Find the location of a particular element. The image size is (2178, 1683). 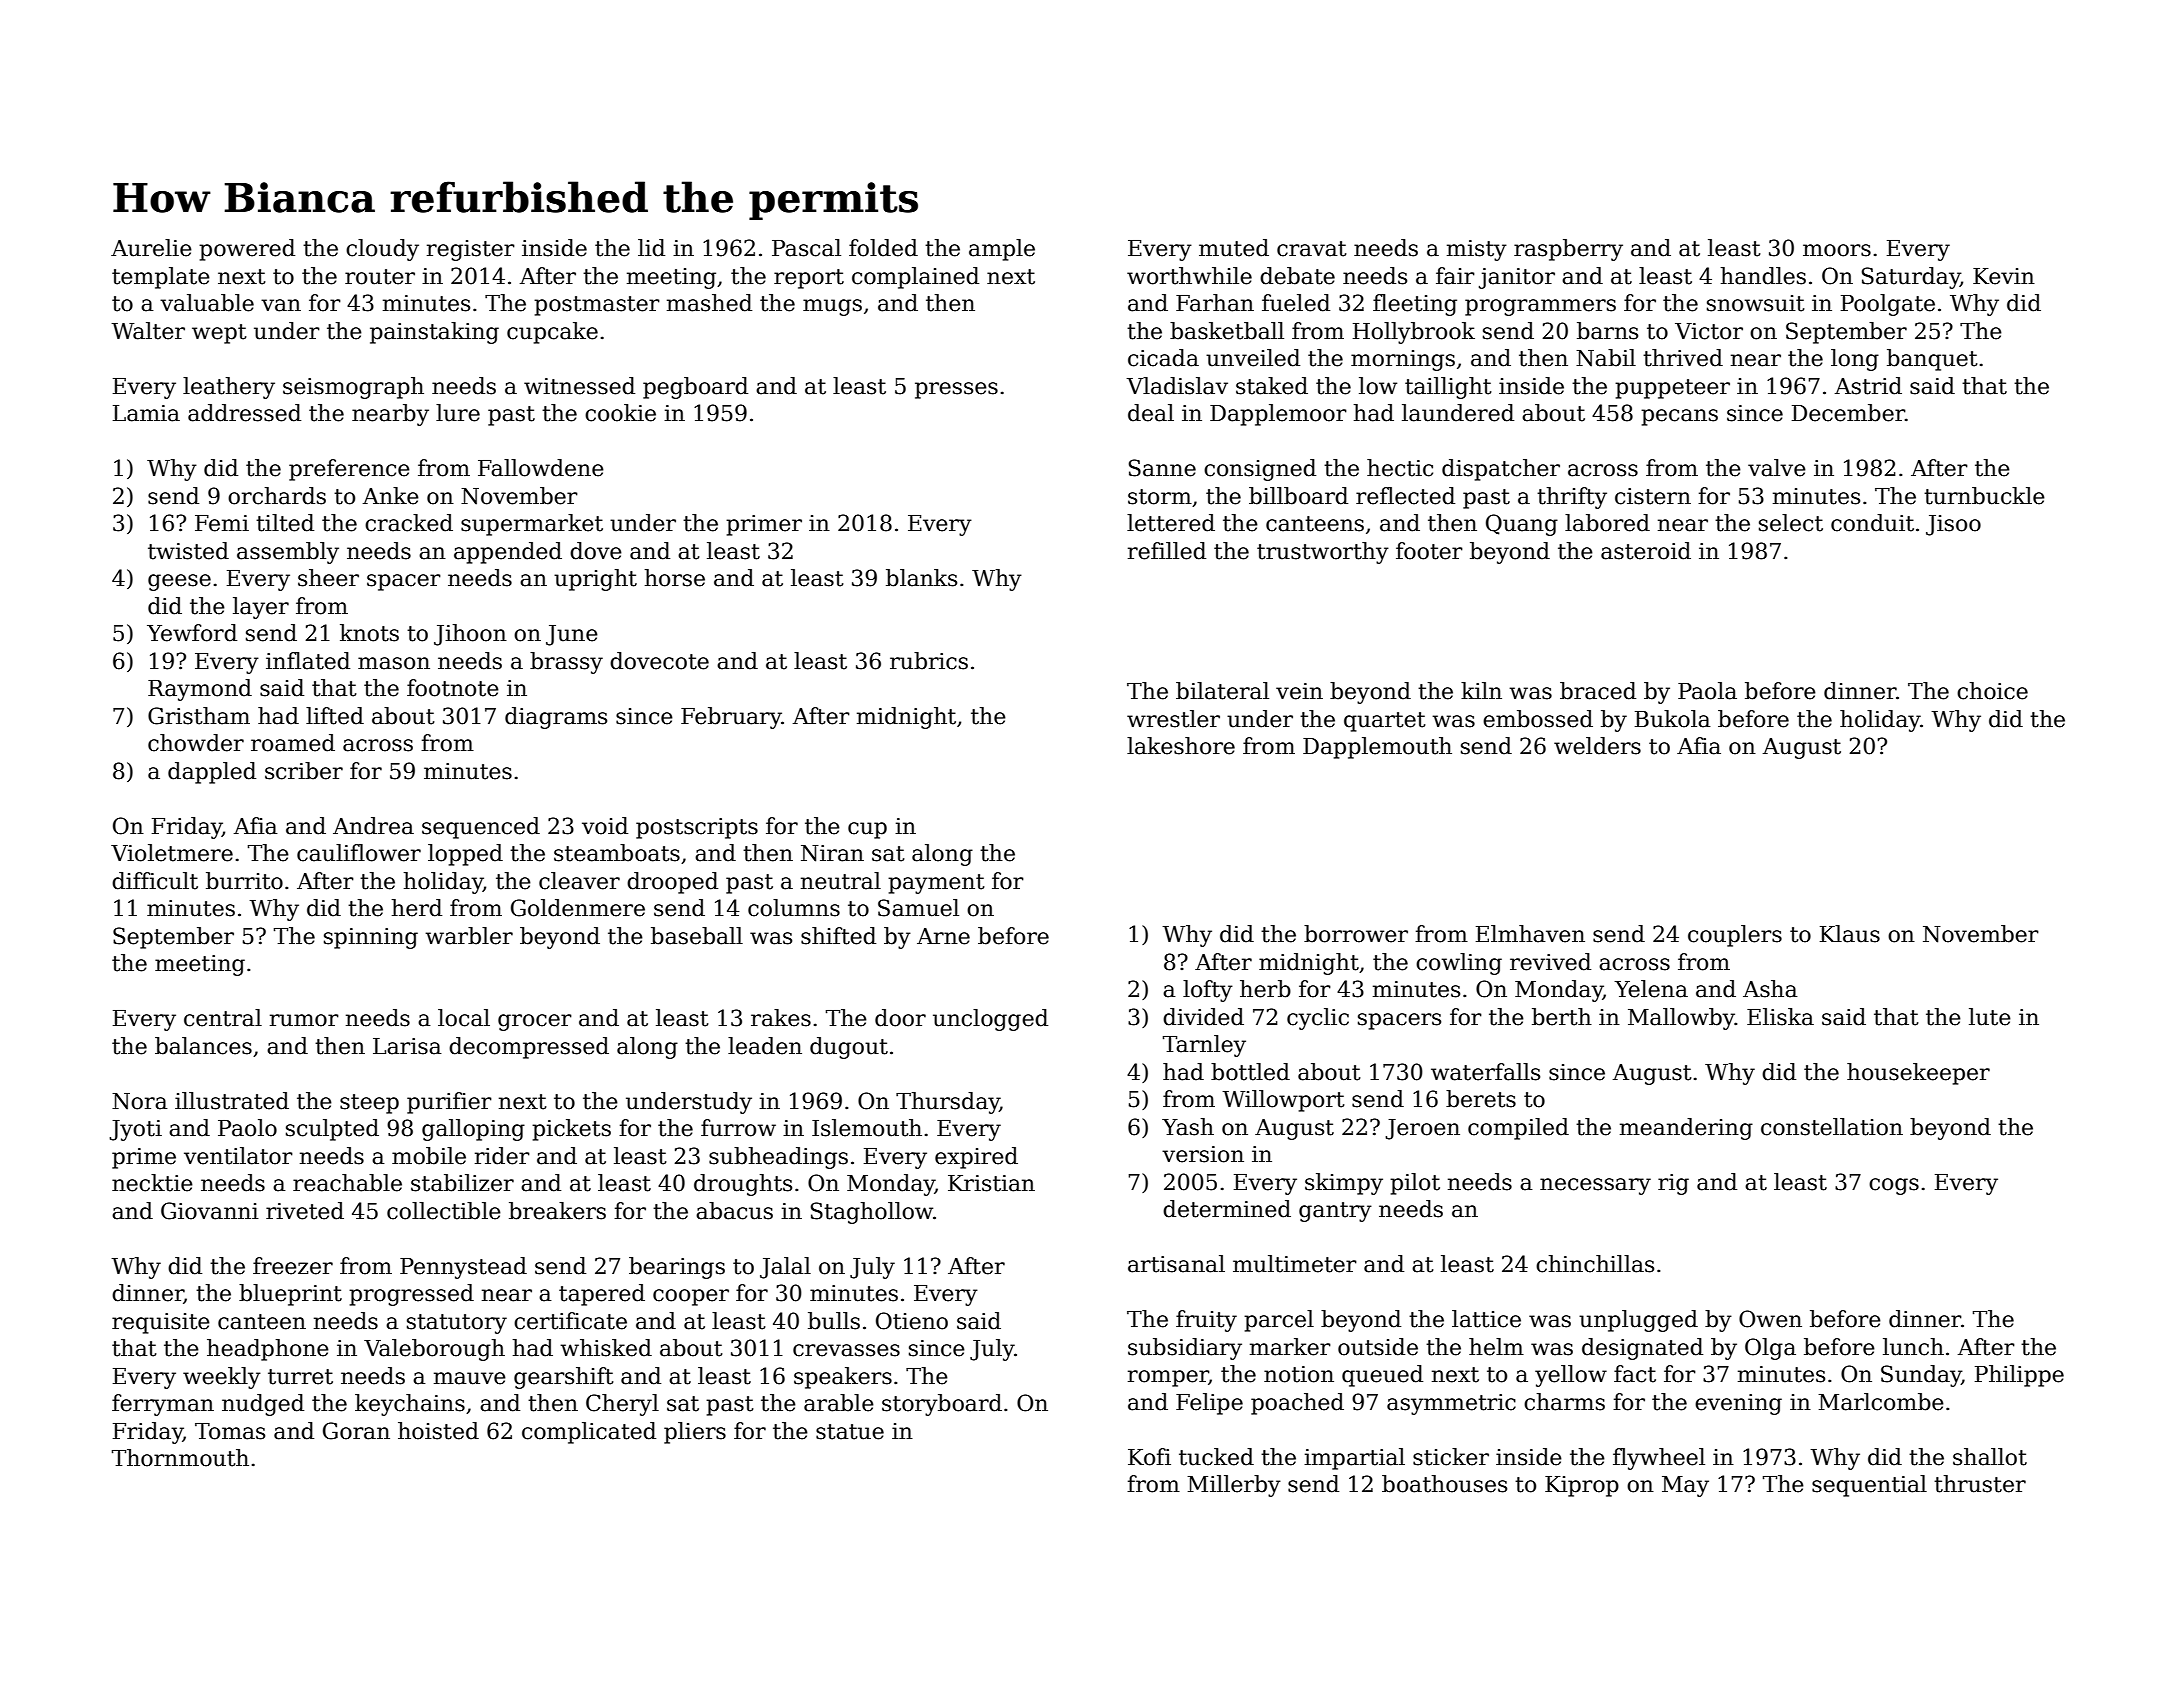

lifted is located at coordinates (335, 716).
